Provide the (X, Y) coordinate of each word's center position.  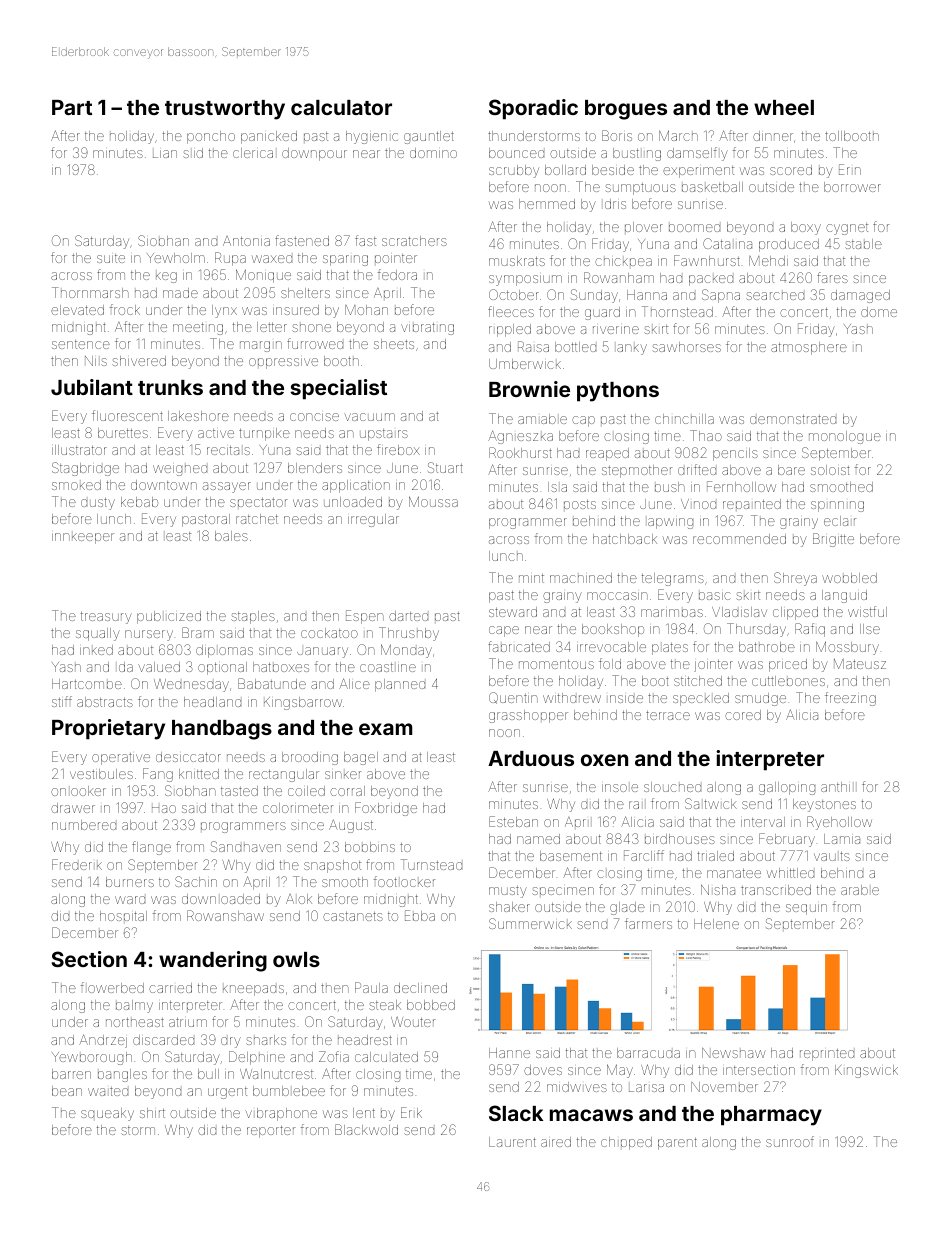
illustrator (79, 450)
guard (602, 313)
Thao (706, 435)
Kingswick (866, 1071)
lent (364, 1113)
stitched (698, 681)
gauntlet (429, 137)
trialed (715, 856)
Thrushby (409, 634)
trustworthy (225, 110)
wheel (784, 107)
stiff (62, 701)
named (538, 839)
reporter (271, 1132)
